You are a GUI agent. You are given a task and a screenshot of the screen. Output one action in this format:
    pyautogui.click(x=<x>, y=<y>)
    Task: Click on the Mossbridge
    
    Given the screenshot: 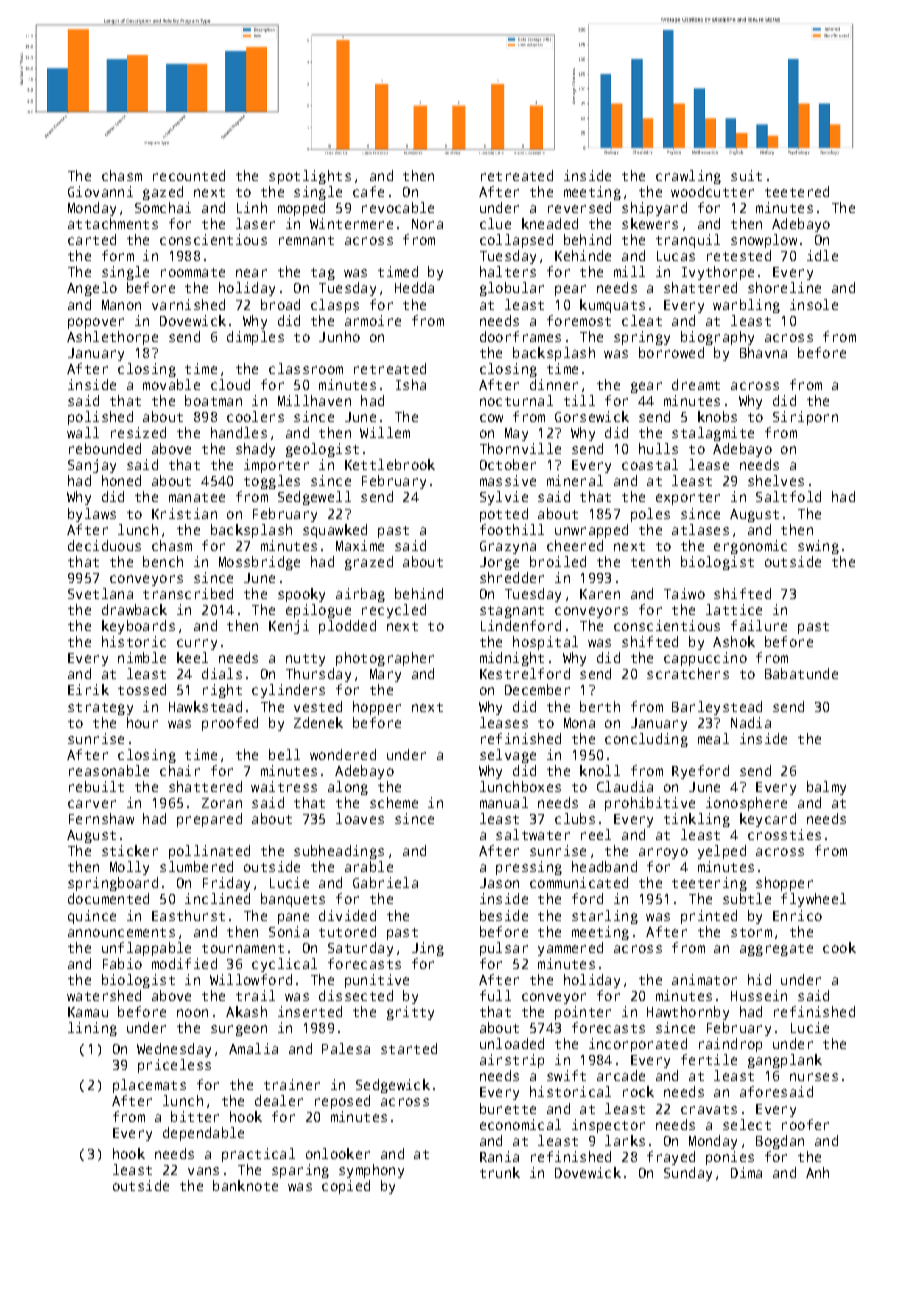 What is the action you would take?
    pyautogui.click(x=259, y=563)
